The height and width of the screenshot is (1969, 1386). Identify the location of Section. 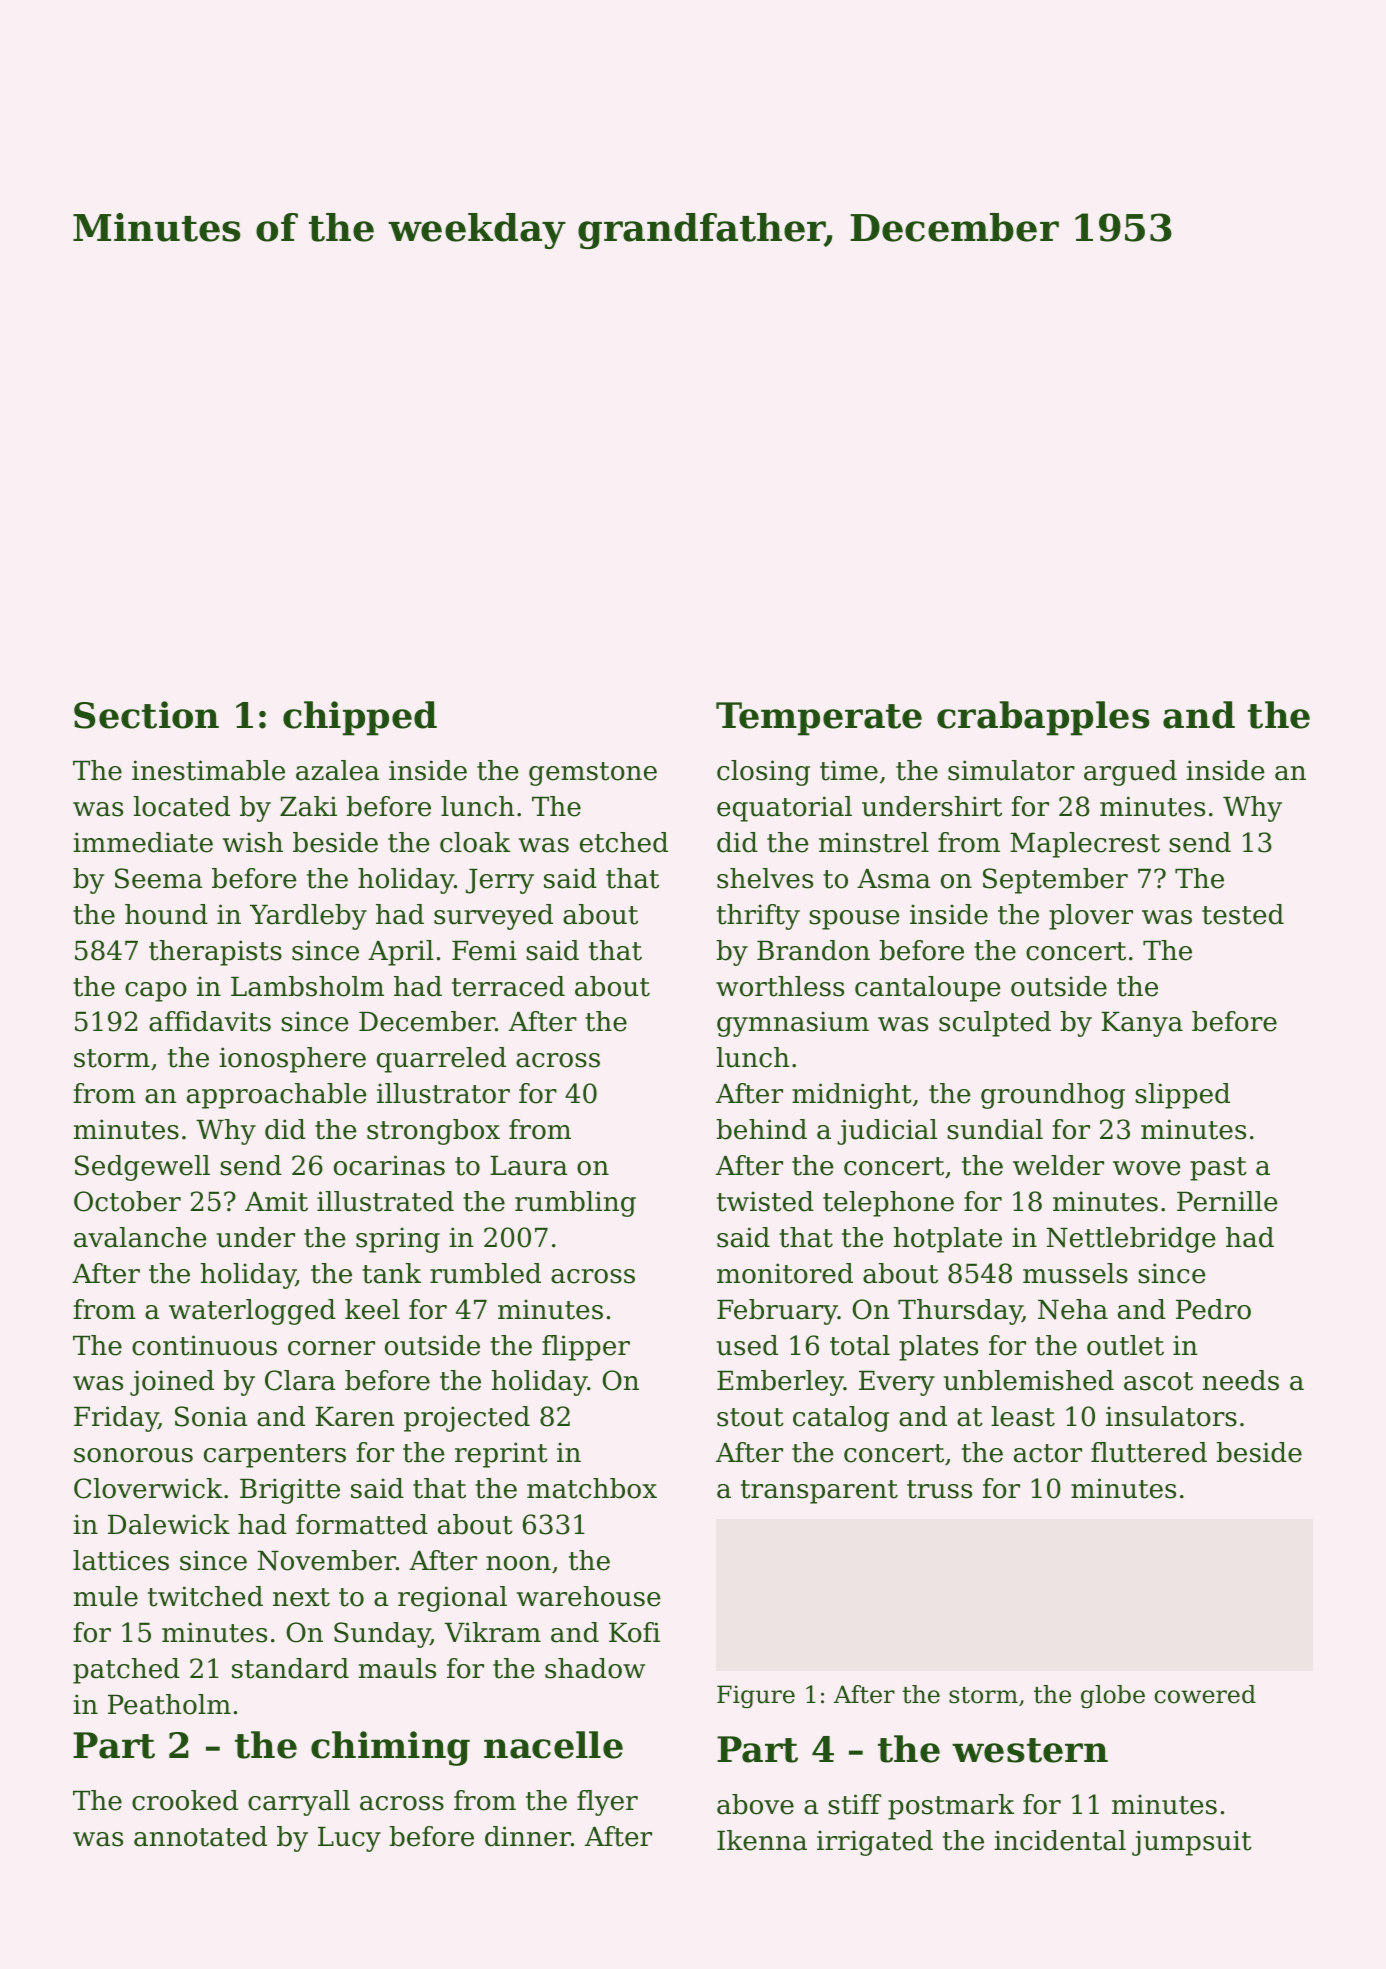
(146, 715).
